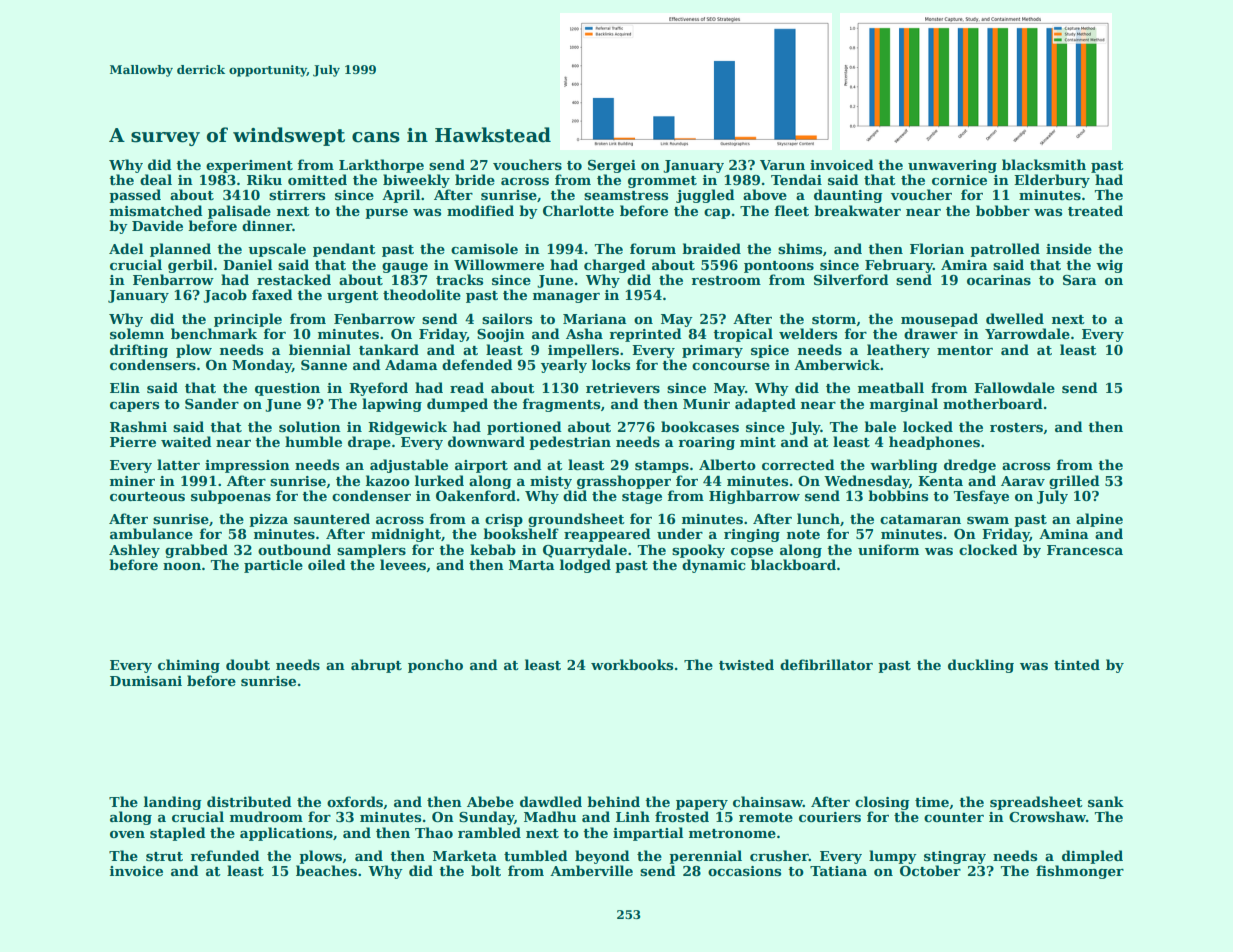 The width and height of the screenshot is (1233, 952). I want to click on refunded, so click(225, 855).
